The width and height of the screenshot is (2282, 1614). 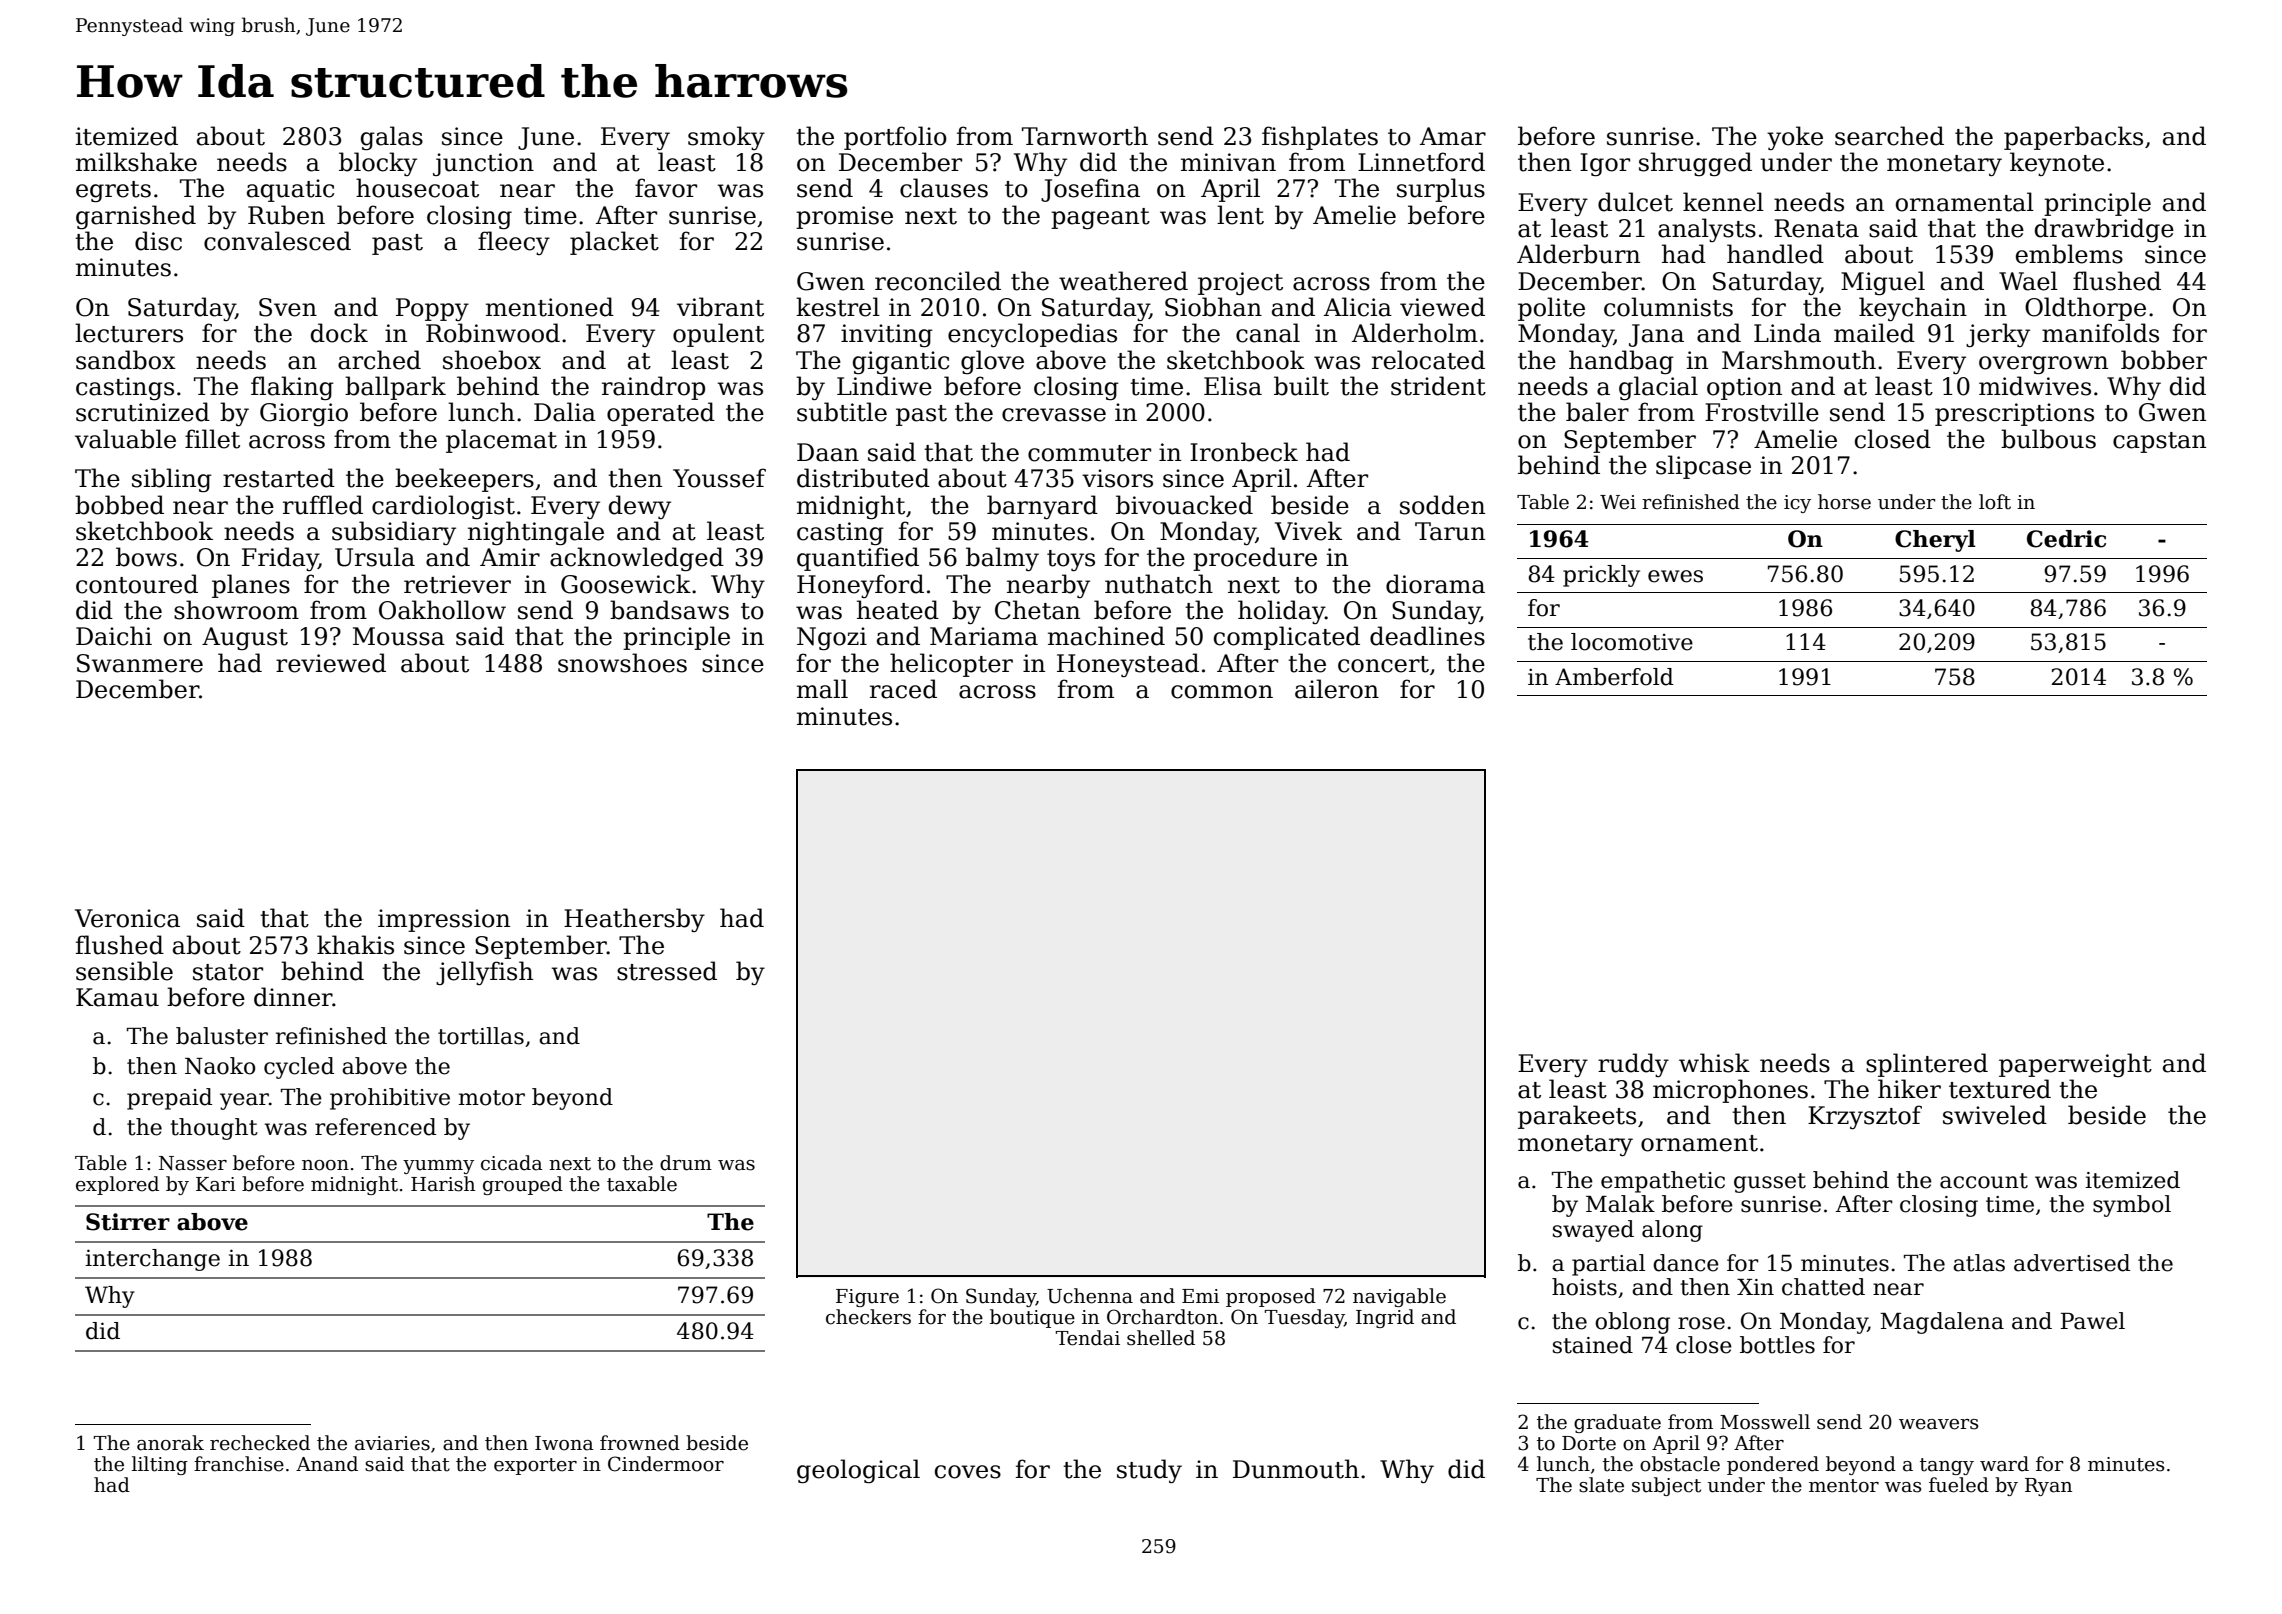 What do you see at coordinates (1032, 335) in the screenshot?
I see `encyclopedias` at bounding box center [1032, 335].
